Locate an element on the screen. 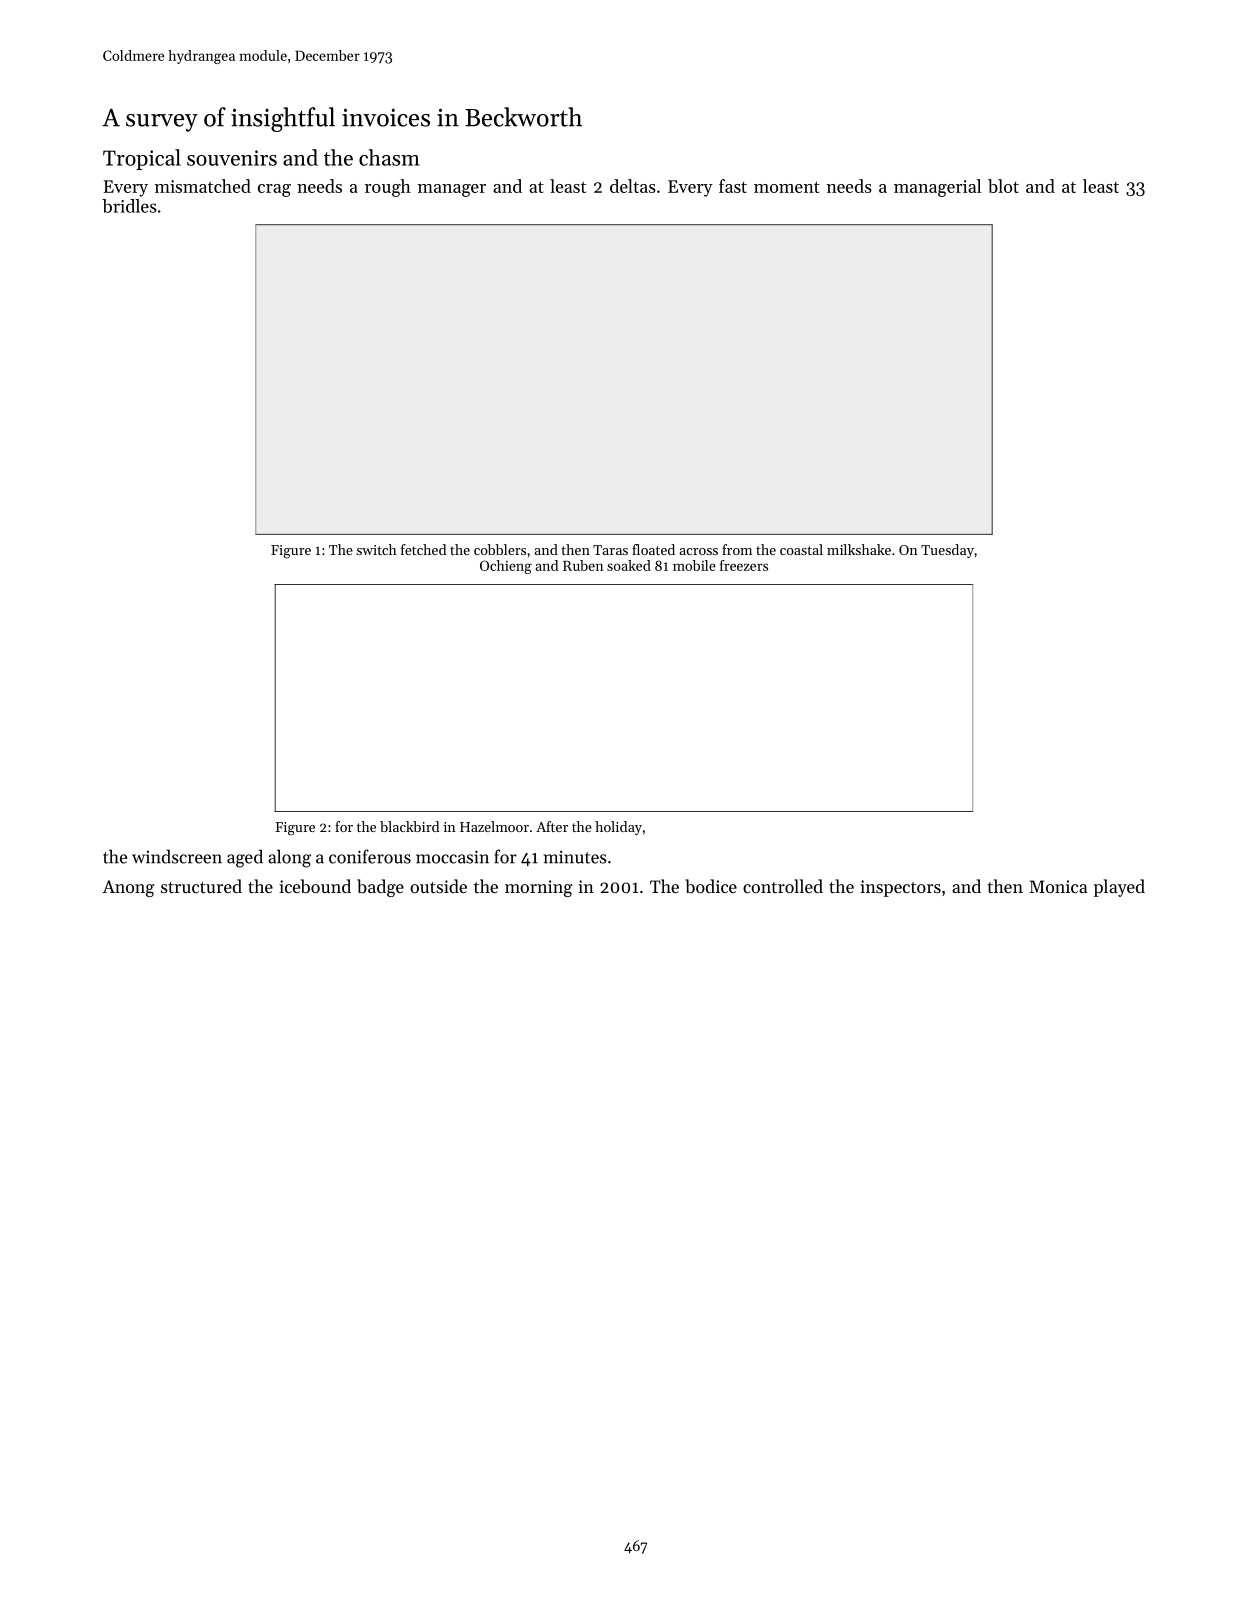 This screenshot has height=1615, width=1248. fast is located at coordinates (733, 186).
